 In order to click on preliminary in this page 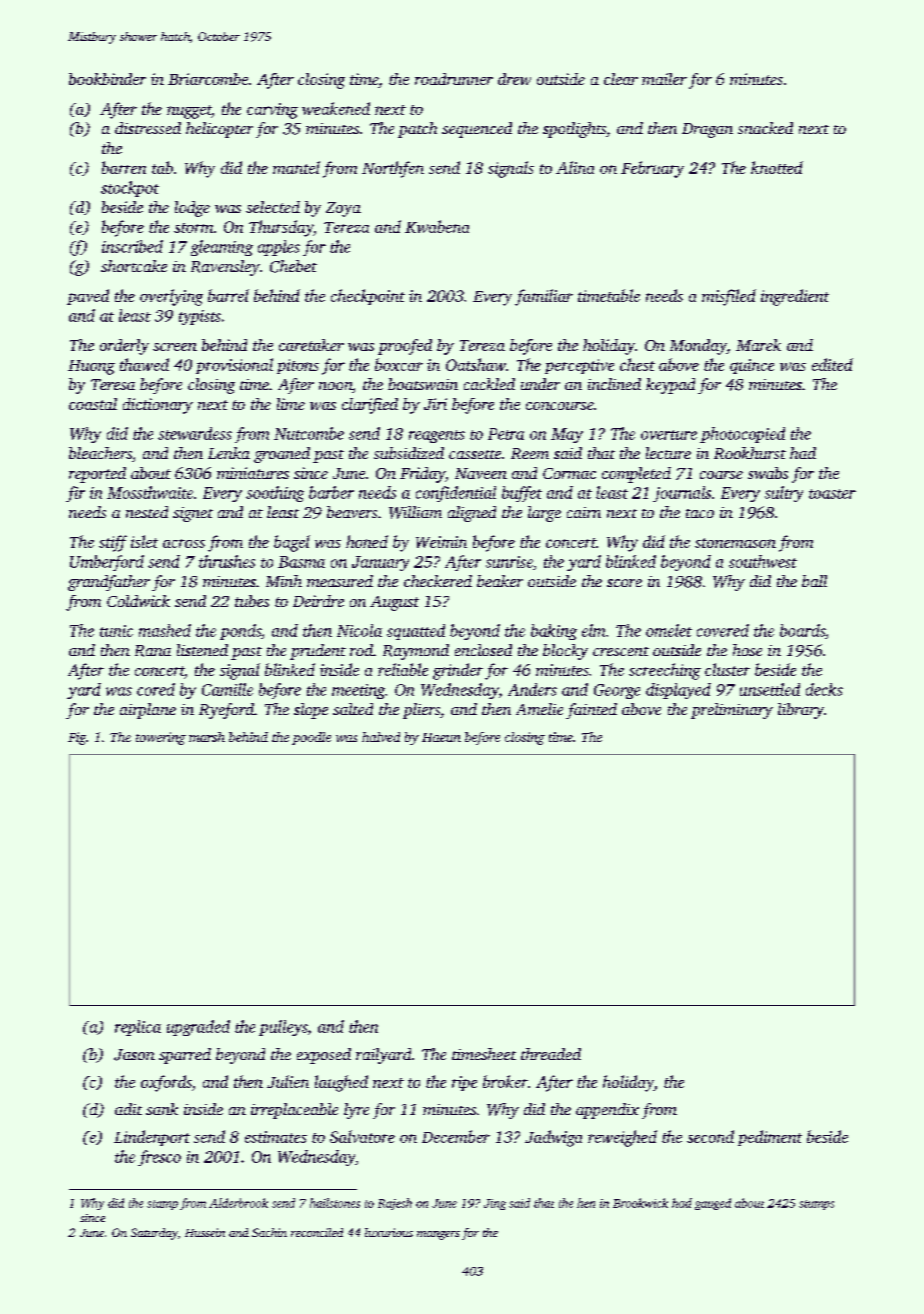, I will do `click(732, 711)`.
